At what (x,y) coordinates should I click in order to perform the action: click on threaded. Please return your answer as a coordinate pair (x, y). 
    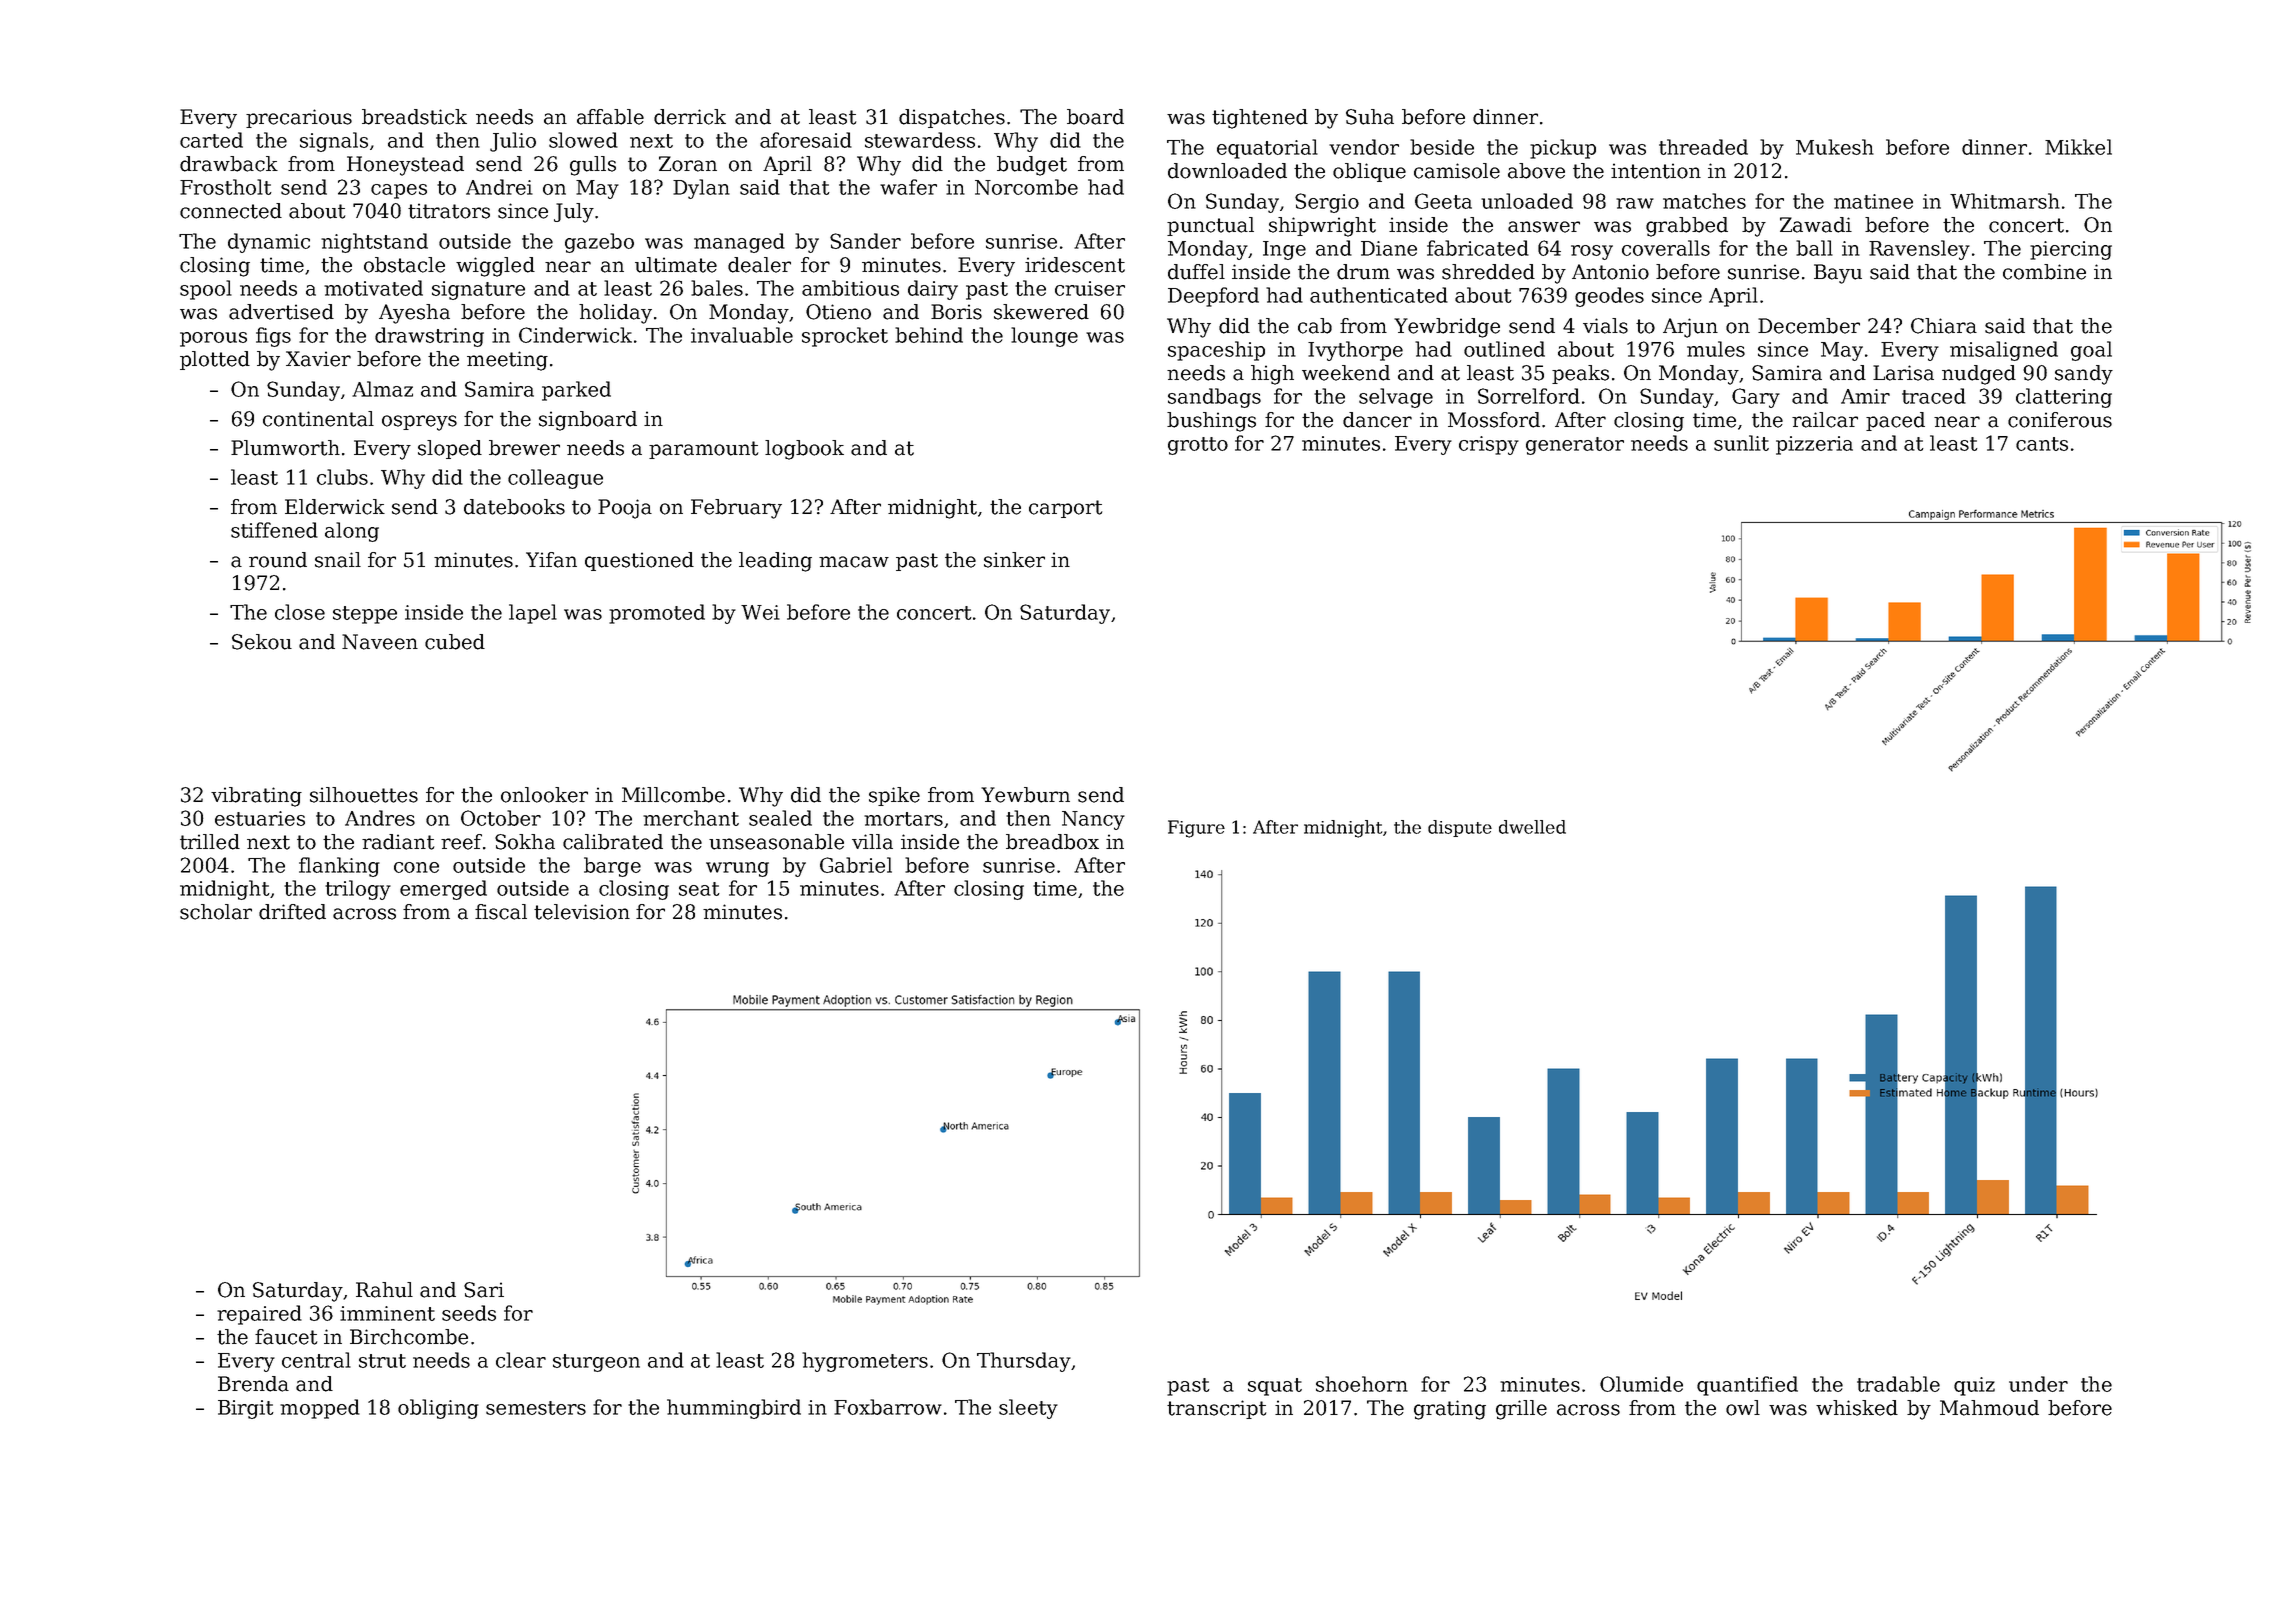
    Looking at the image, I should click on (1703, 147).
